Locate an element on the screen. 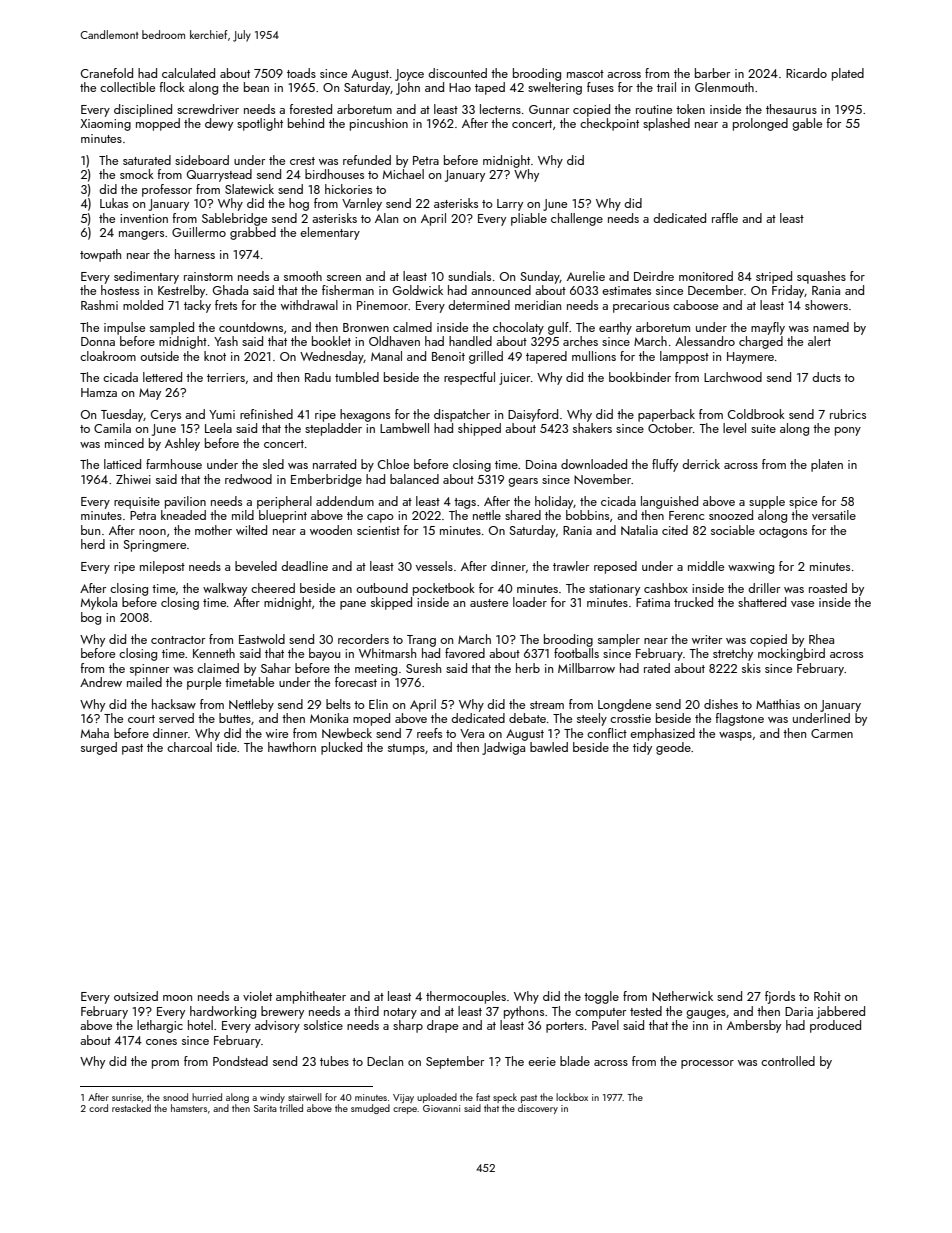 The width and height of the screenshot is (952, 1233). roasted is located at coordinates (828, 588).
